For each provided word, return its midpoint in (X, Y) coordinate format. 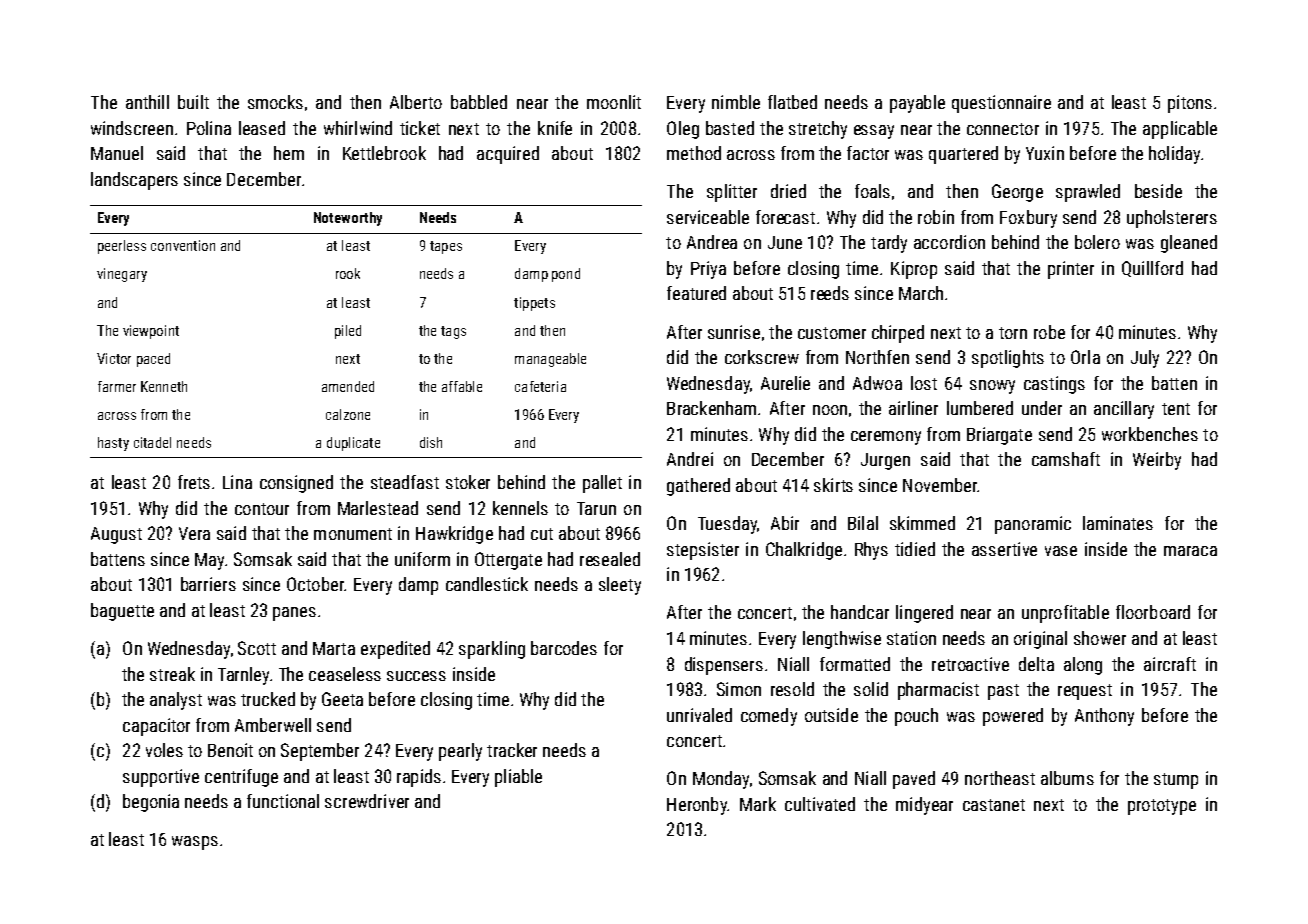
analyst (176, 701)
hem (289, 153)
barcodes (564, 648)
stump (1176, 781)
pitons (1190, 104)
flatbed (792, 102)
